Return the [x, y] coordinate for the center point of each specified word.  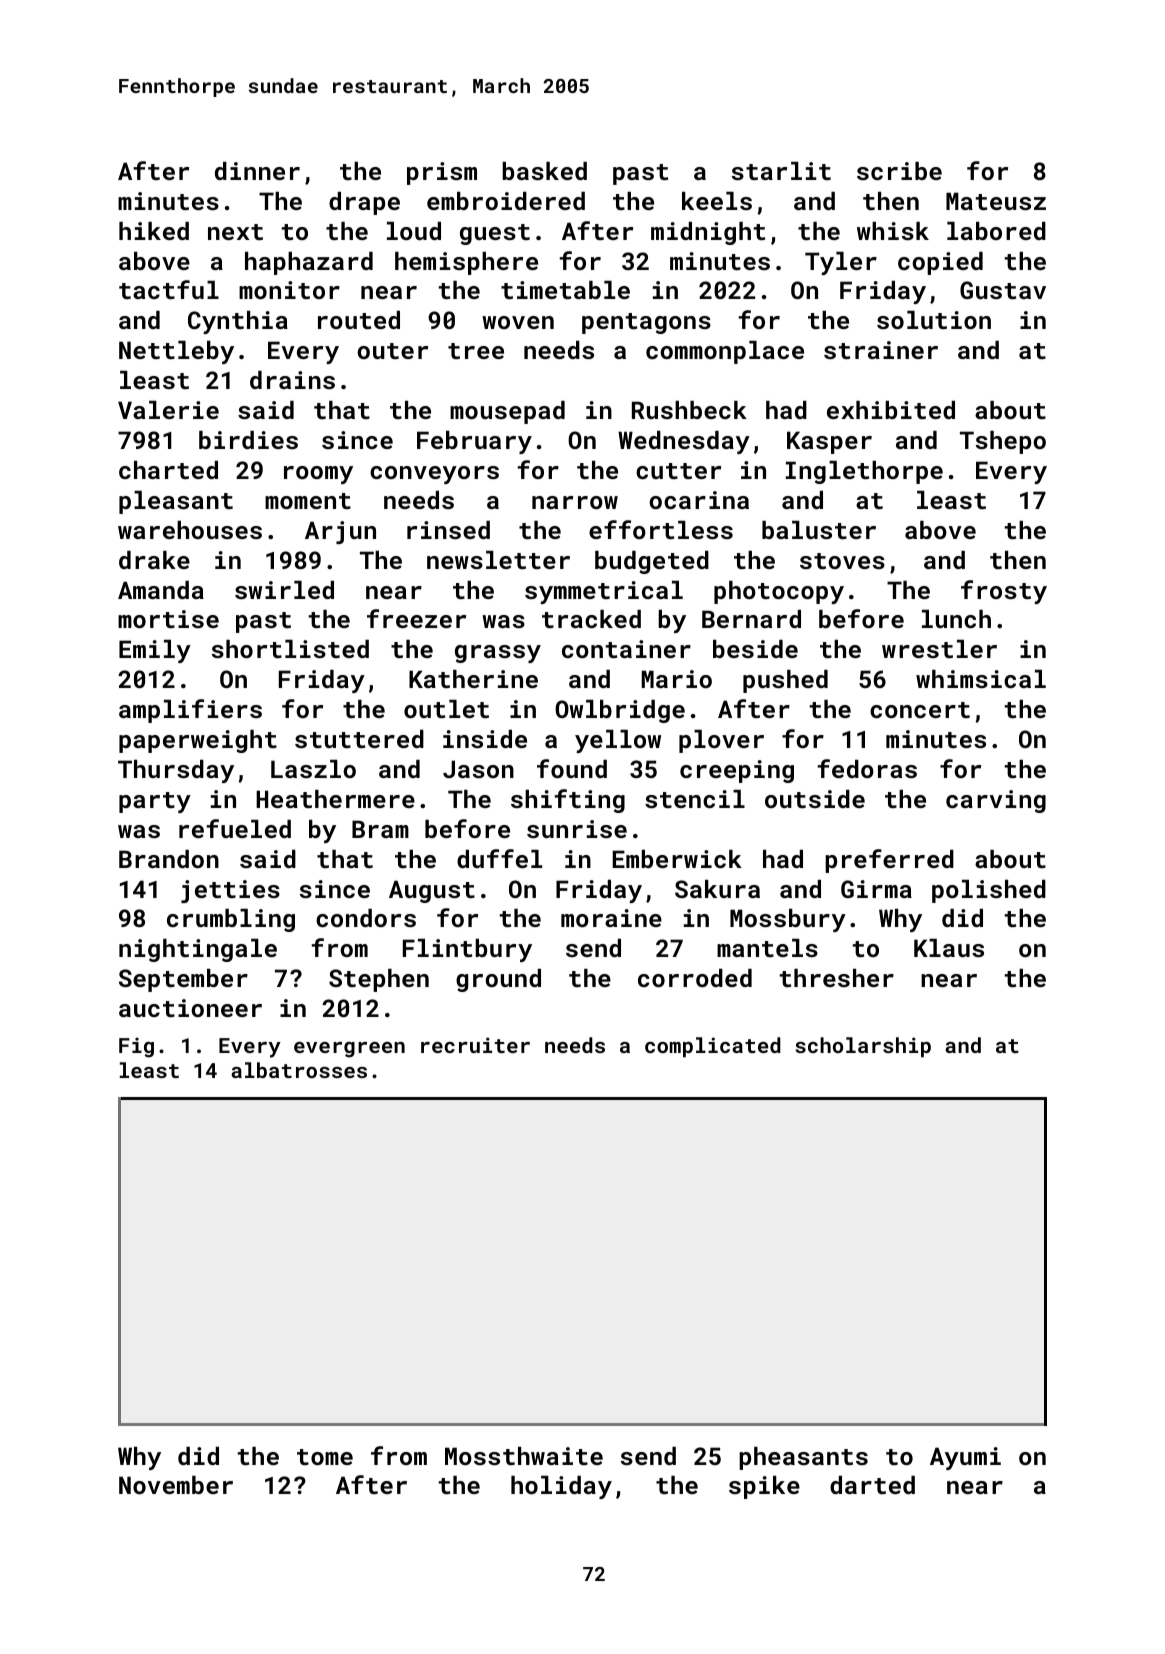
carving [996, 801]
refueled [235, 828]
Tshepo [1003, 442]
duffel [499, 858]
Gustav [1003, 290]
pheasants [803, 1458]
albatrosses [299, 1070]
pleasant [176, 502]
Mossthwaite [524, 1456]
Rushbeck [689, 410]
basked [544, 171]
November [176, 1485]
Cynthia [238, 322]
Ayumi [965, 1458]
